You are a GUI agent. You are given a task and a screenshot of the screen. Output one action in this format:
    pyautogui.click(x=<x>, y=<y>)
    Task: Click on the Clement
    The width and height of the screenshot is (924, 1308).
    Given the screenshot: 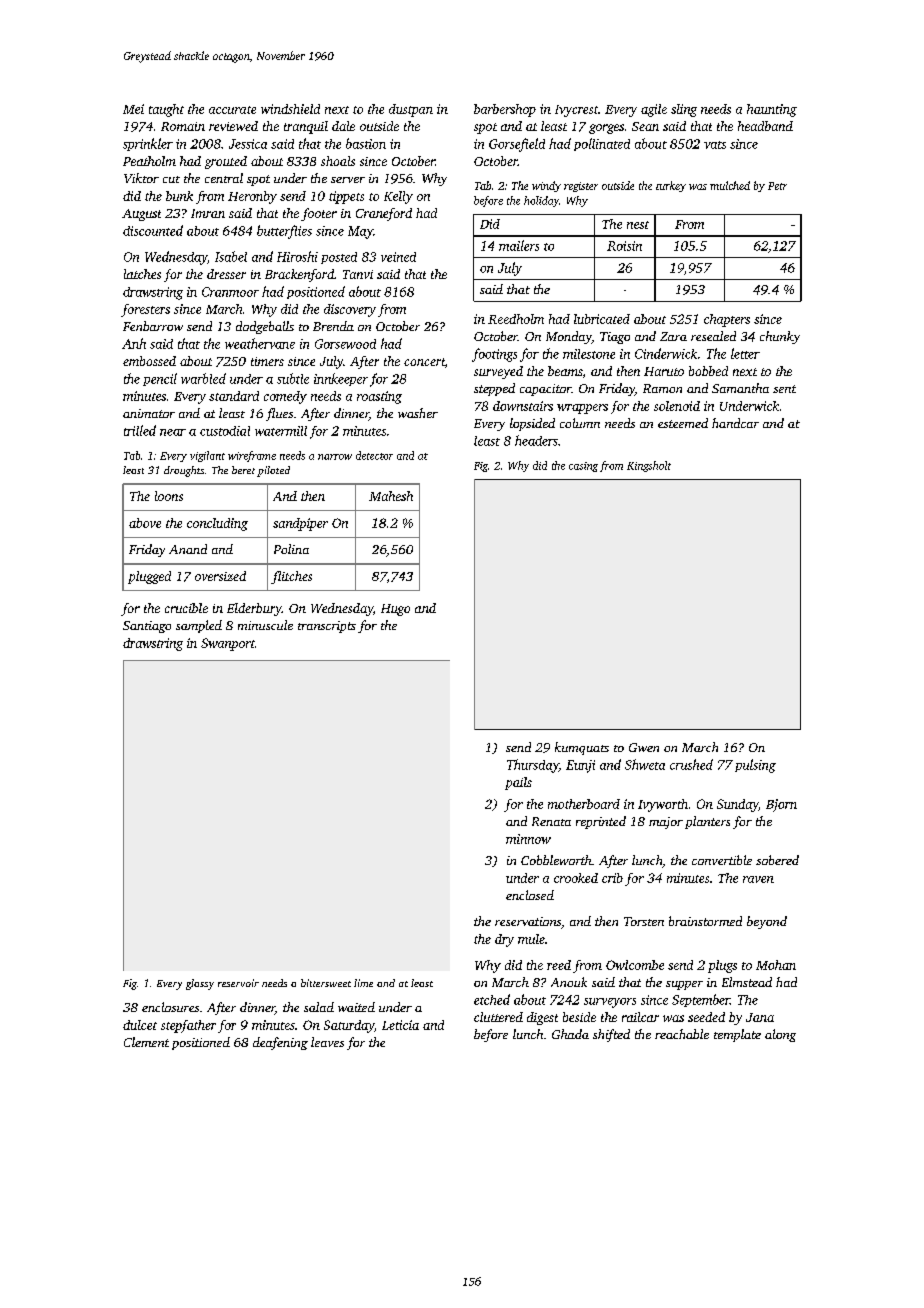 What is the action you would take?
    pyautogui.click(x=146, y=1042)
